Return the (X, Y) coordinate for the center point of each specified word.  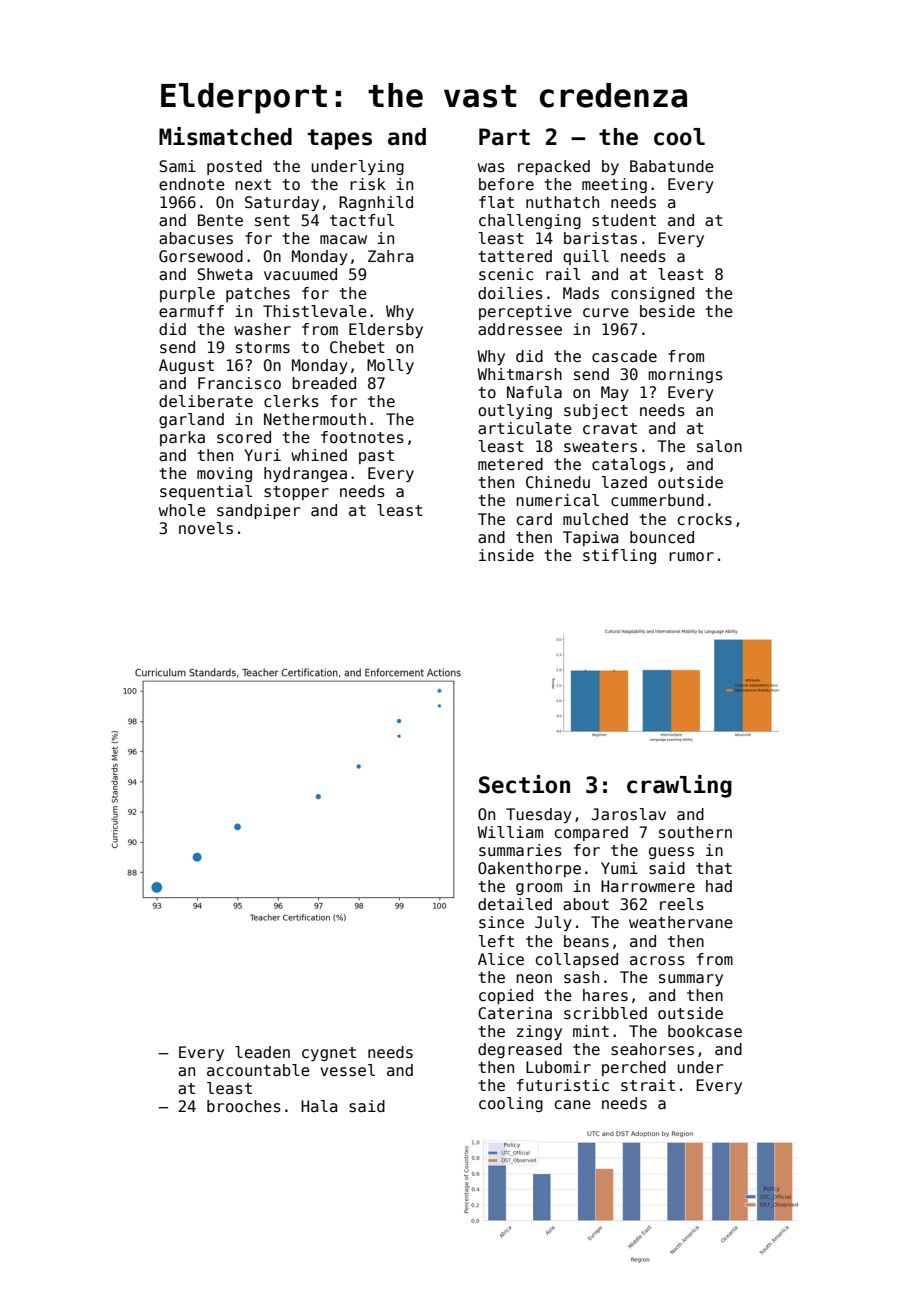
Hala (319, 1106)
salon (719, 446)
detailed (515, 904)
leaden (262, 1052)
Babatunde (672, 166)
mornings (685, 375)
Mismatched (225, 136)
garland (191, 420)
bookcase (705, 1031)
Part (504, 137)
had (719, 886)
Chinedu (558, 482)
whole (182, 510)
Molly (390, 366)
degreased (520, 1050)
